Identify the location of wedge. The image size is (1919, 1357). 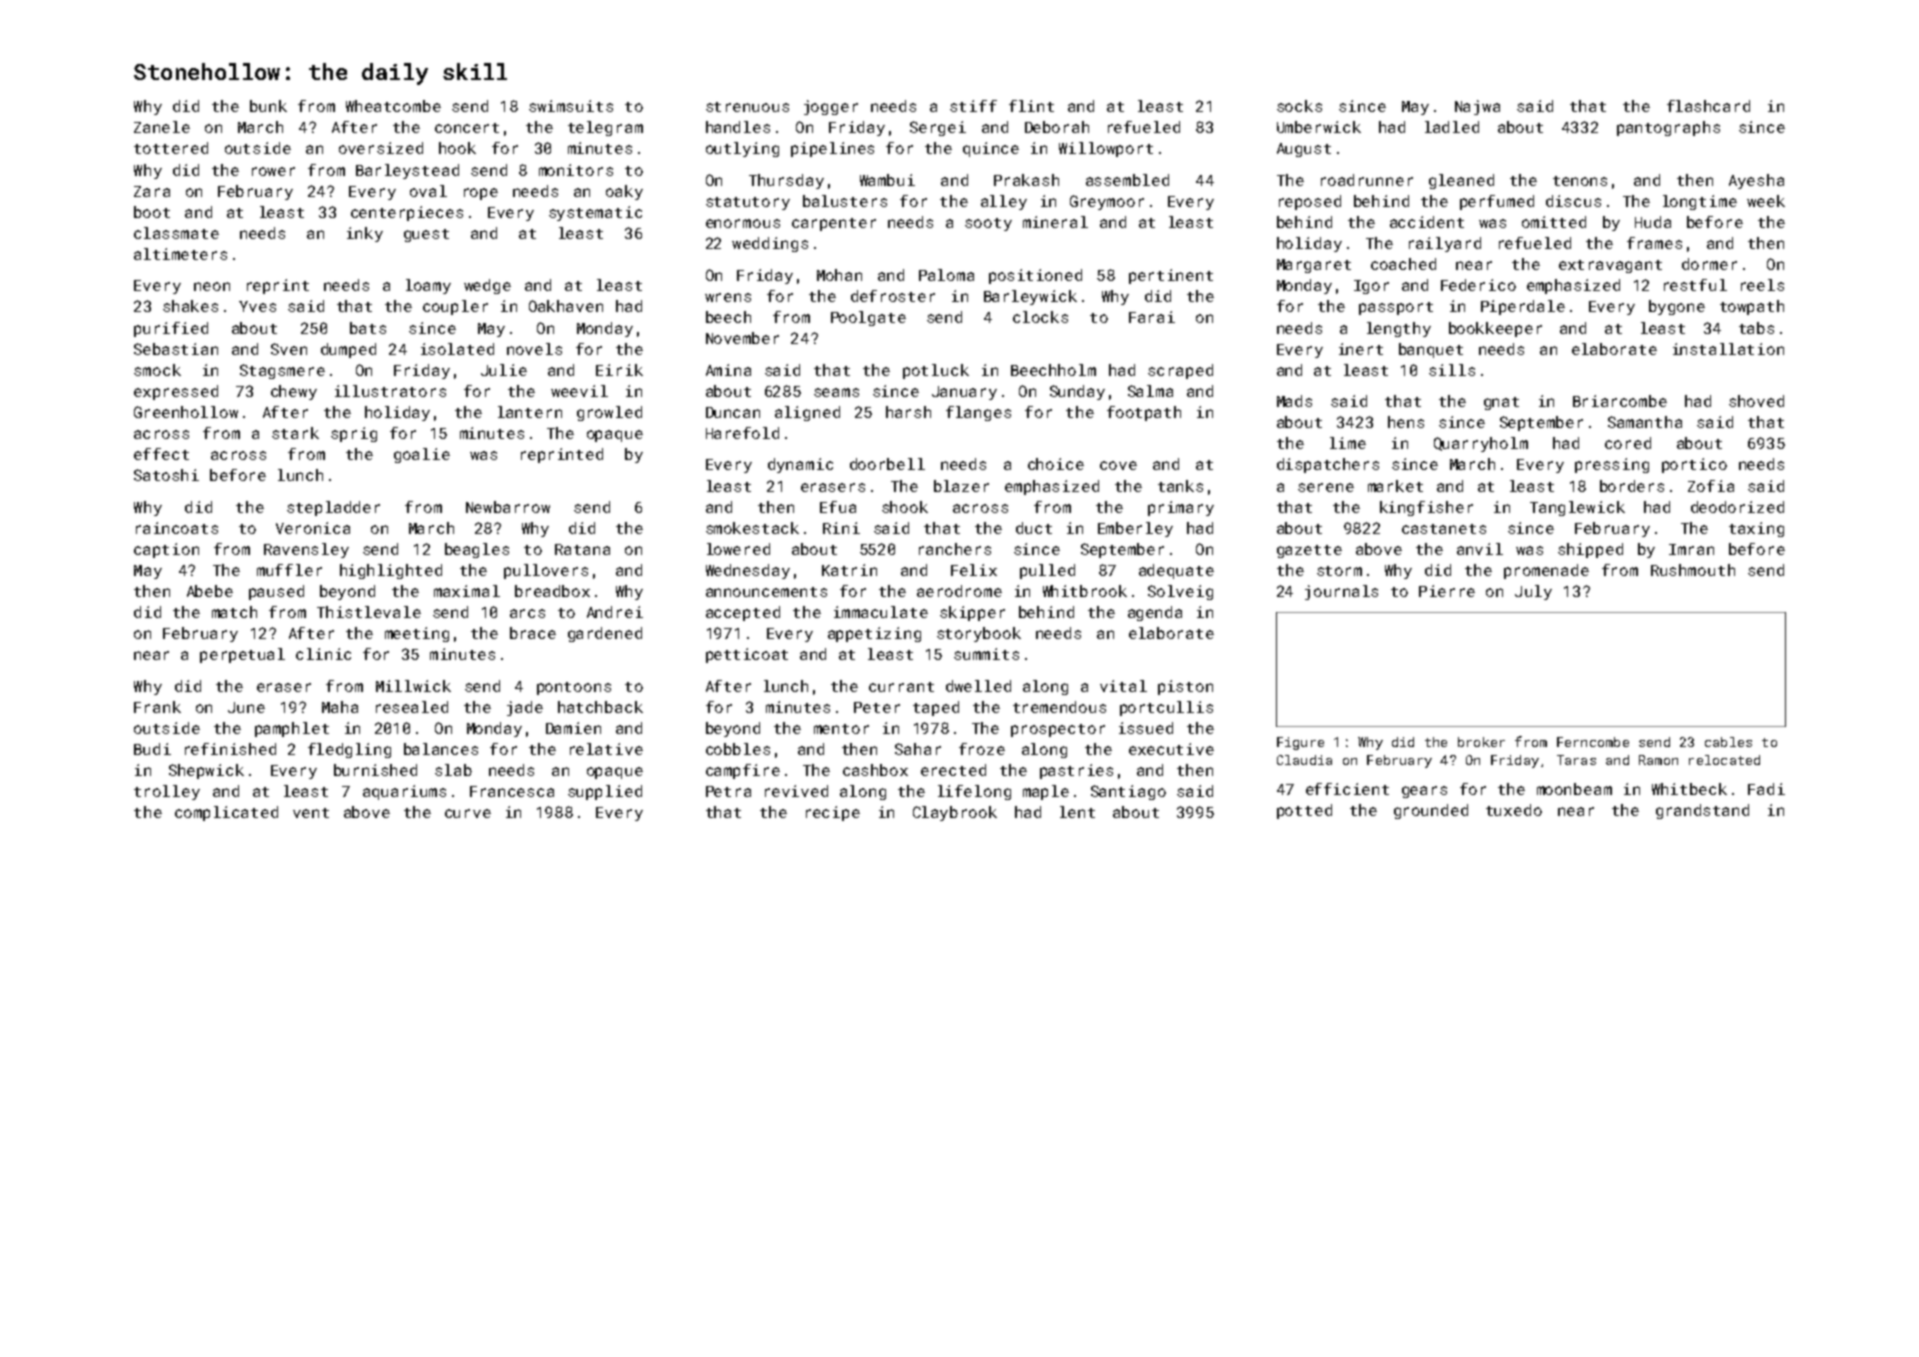
(487, 286).
